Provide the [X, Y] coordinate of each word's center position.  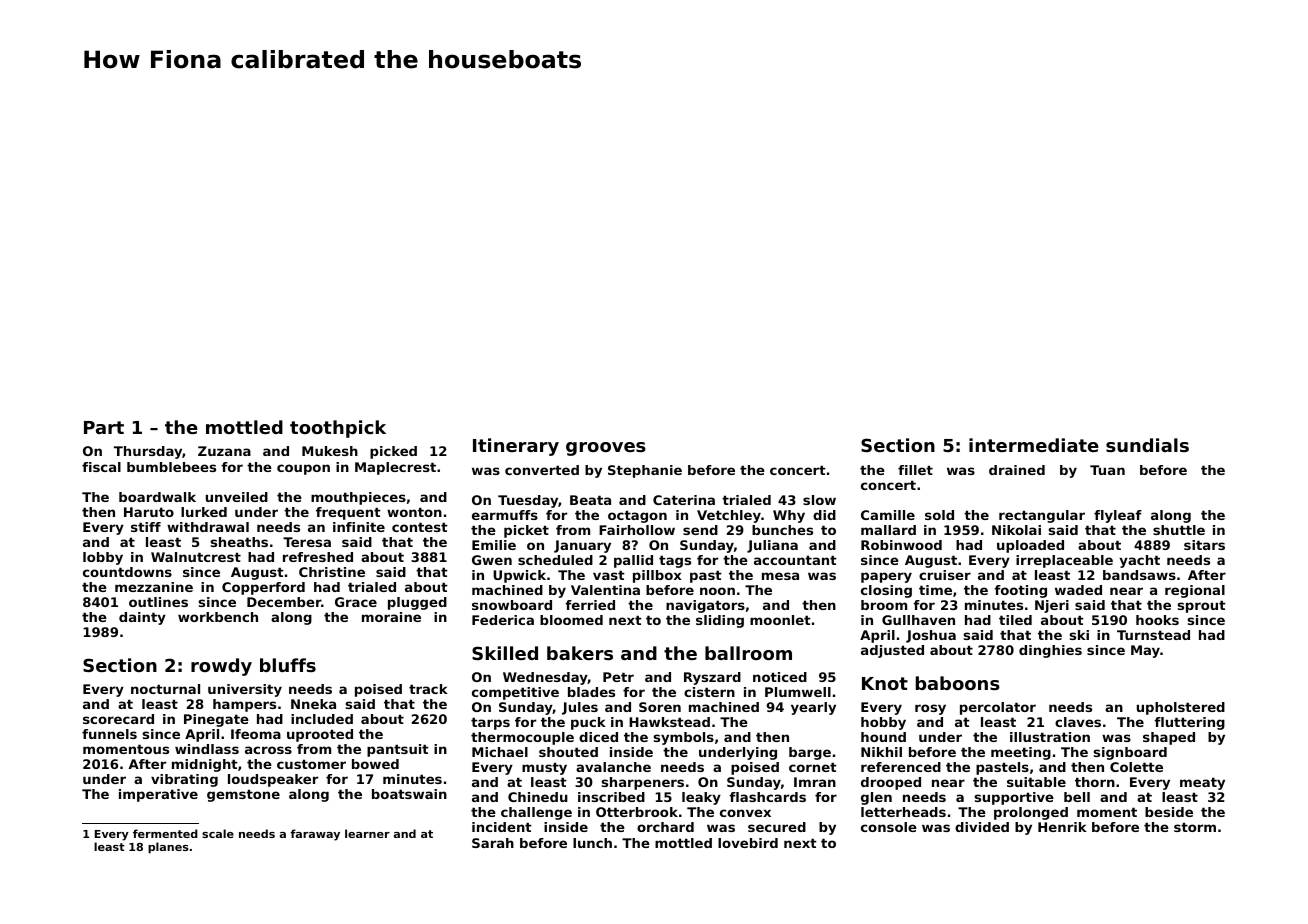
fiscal [101, 467]
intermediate [1034, 445]
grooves [606, 449]
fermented [165, 833]
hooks [1157, 620]
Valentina [605, 590]
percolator [998, 708]
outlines [158, 602]
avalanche [613, 767]
